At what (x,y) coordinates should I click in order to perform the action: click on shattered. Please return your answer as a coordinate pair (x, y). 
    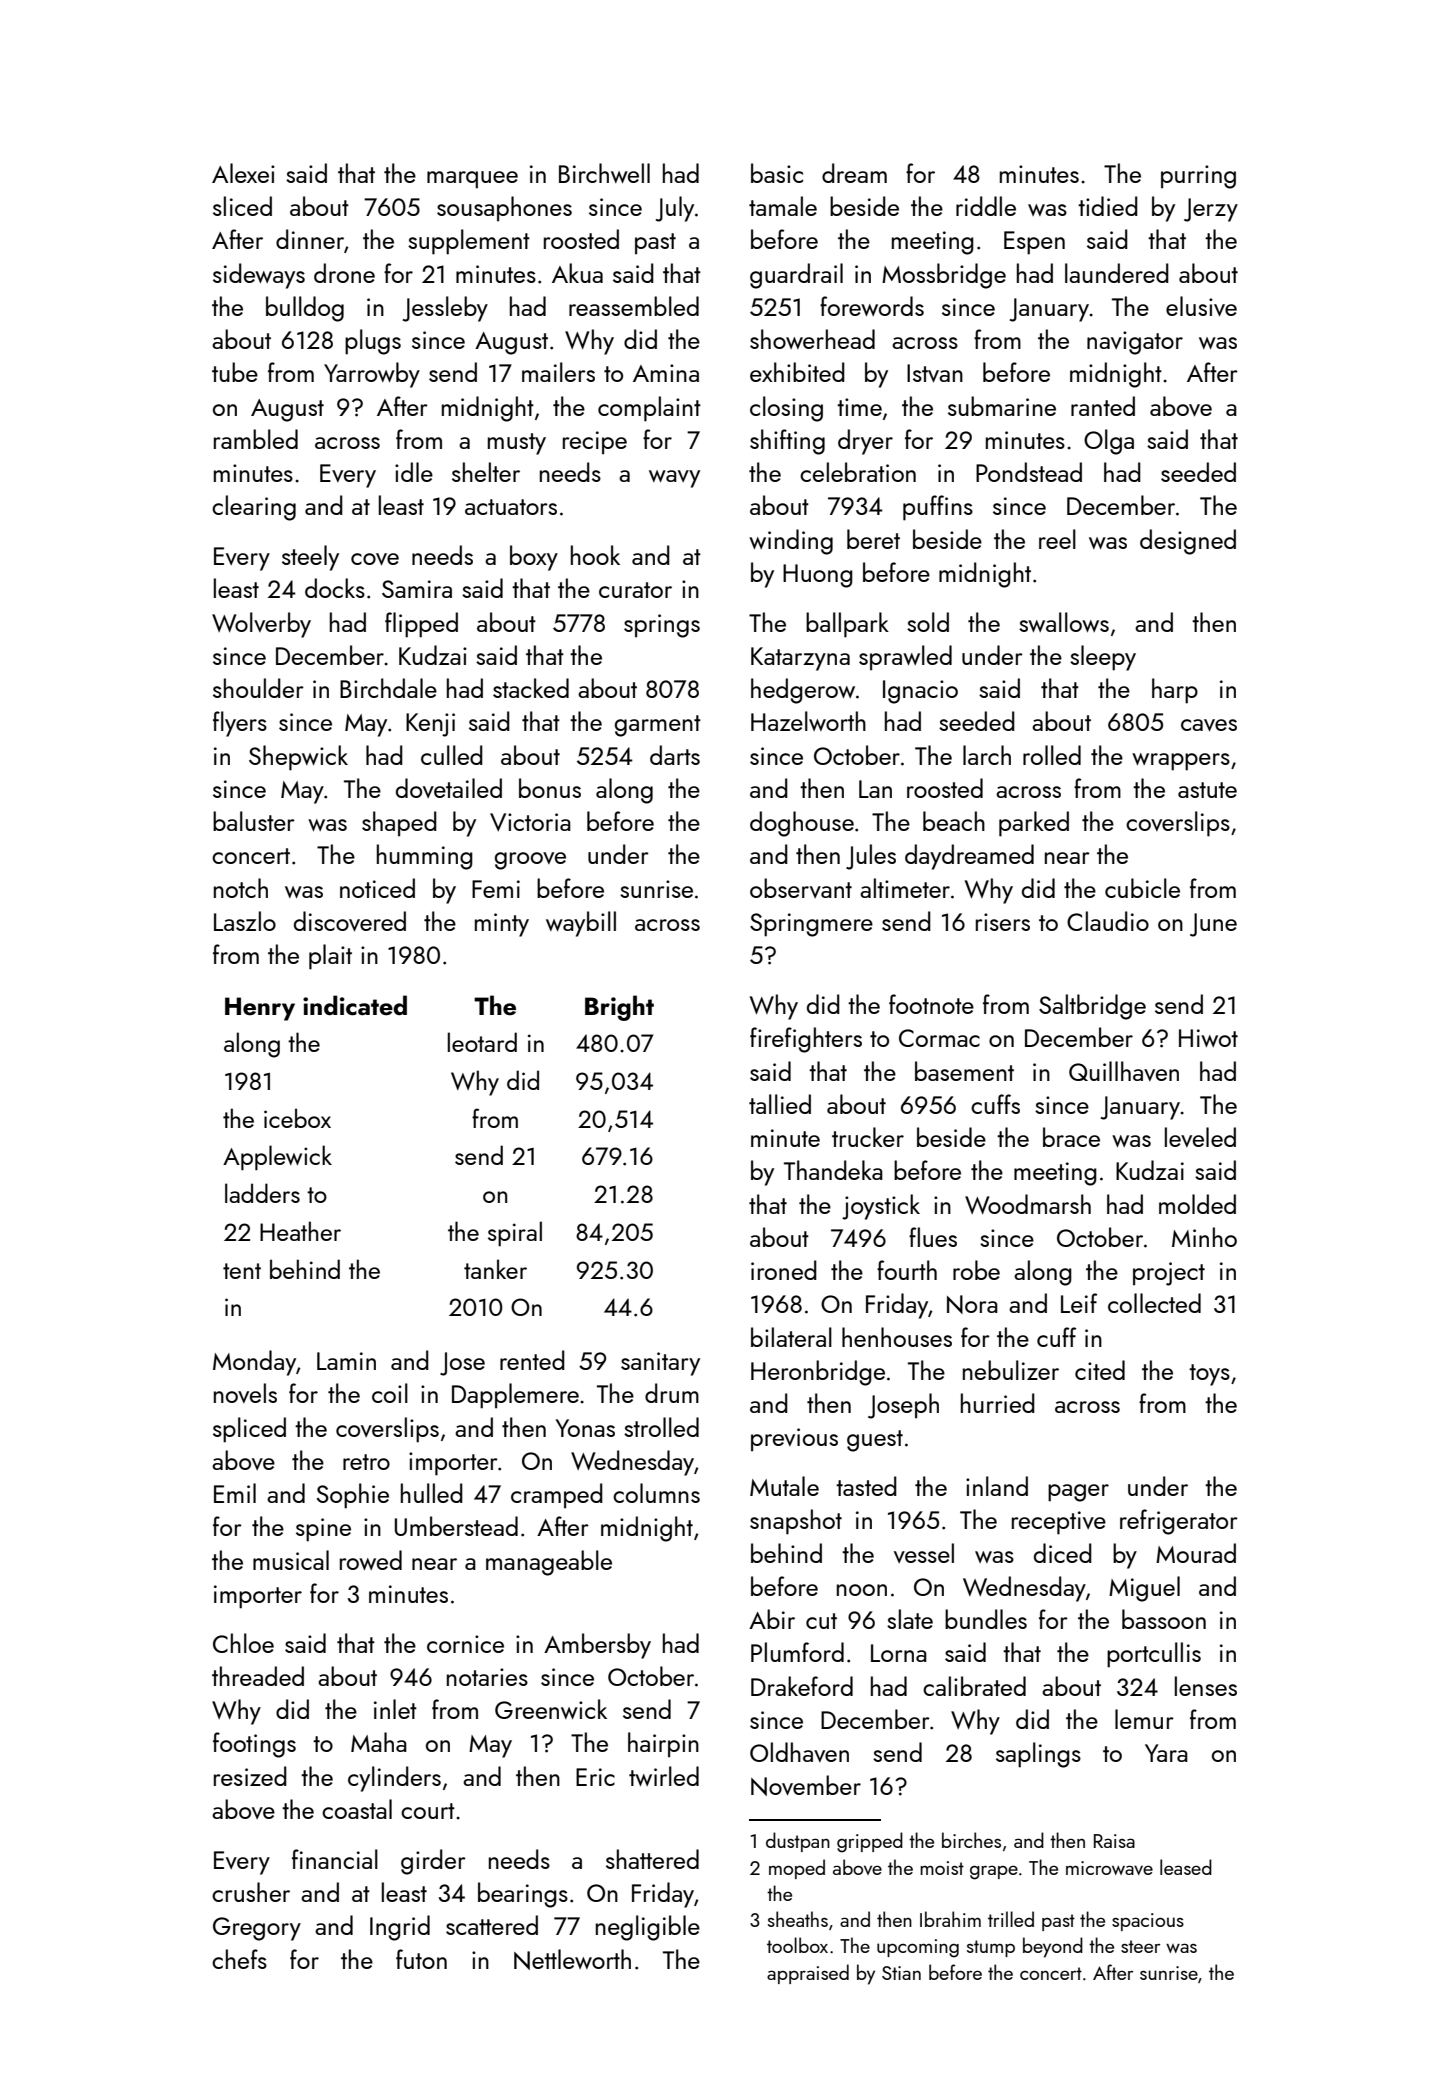
    Looking at the image, I should click on (652, 1859).
